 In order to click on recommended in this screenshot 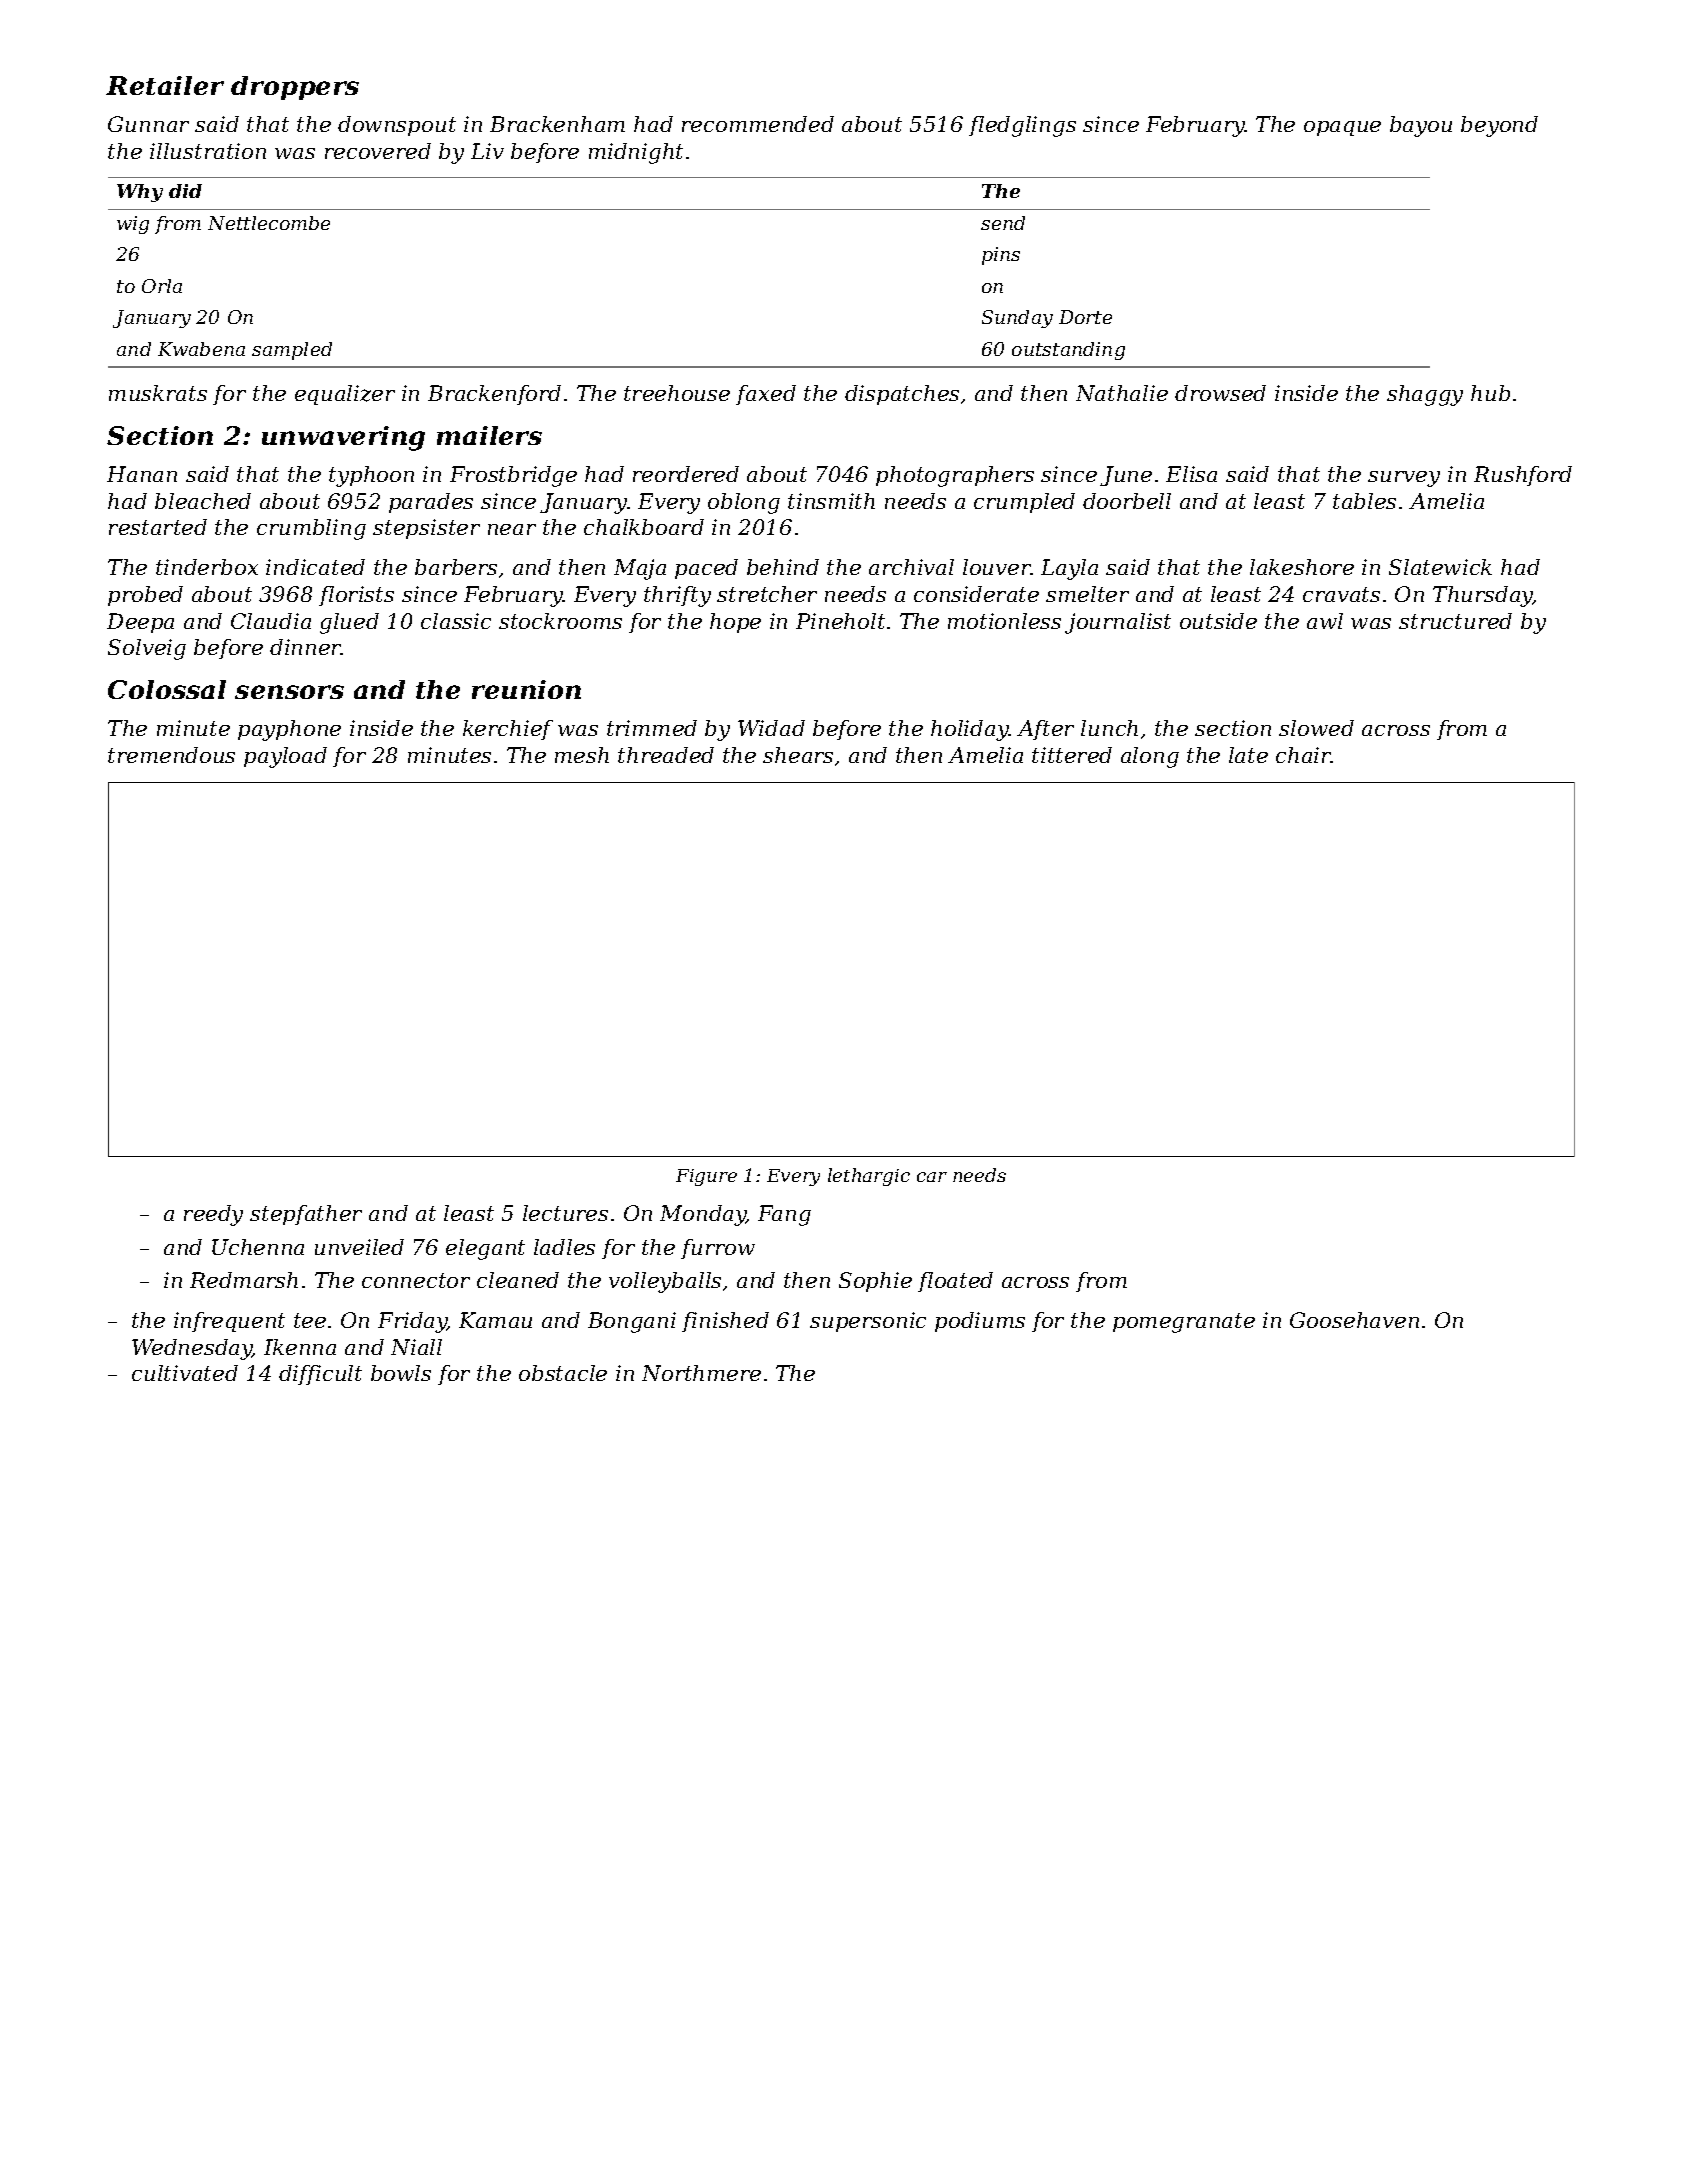, I will do `click(758, 124)`.
